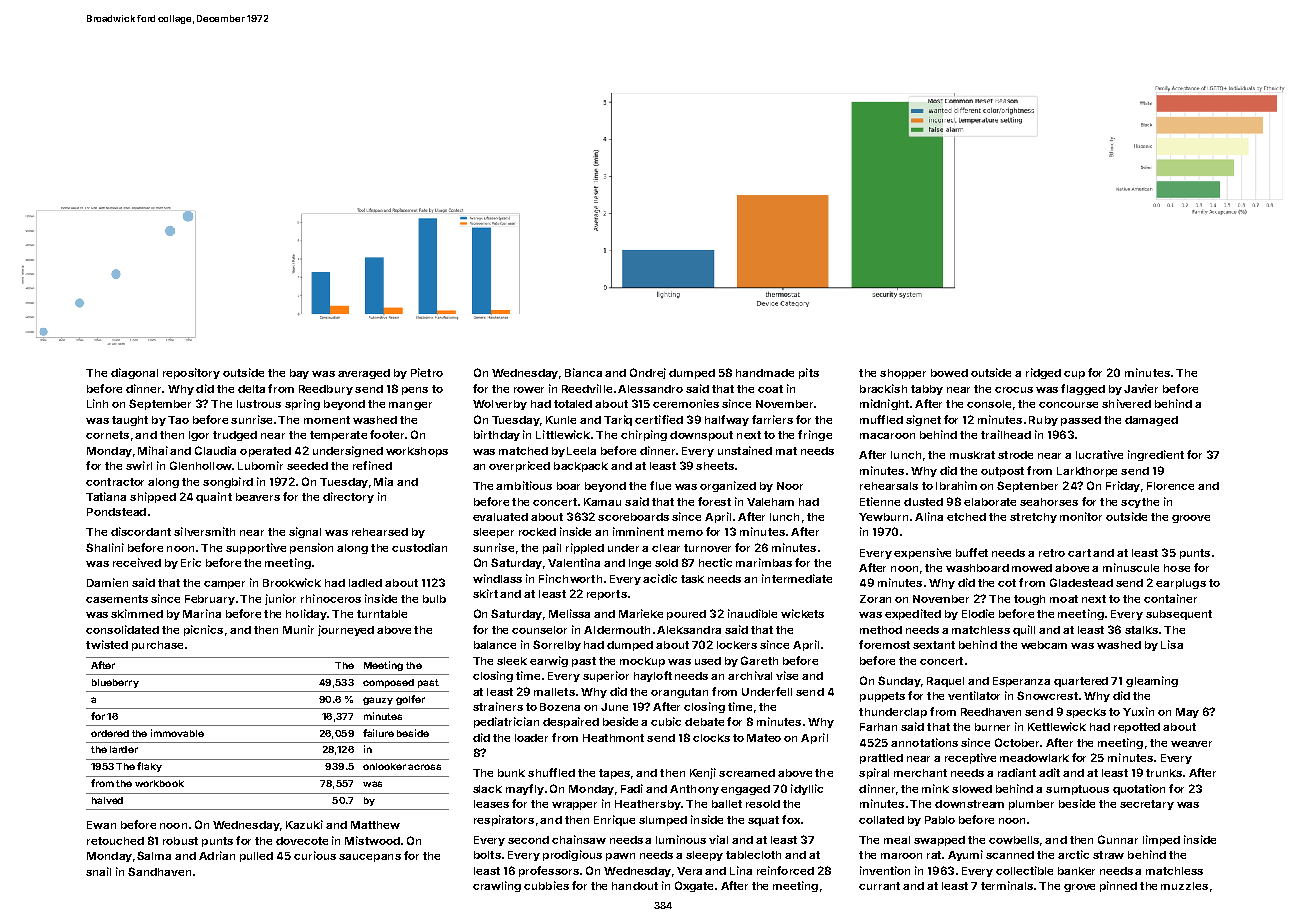 The width and height of the document is (1308, 924). What do you see at coordinates (1099, 454) in the document?
I see `lucrative` at bounding box center [1099, 454].
